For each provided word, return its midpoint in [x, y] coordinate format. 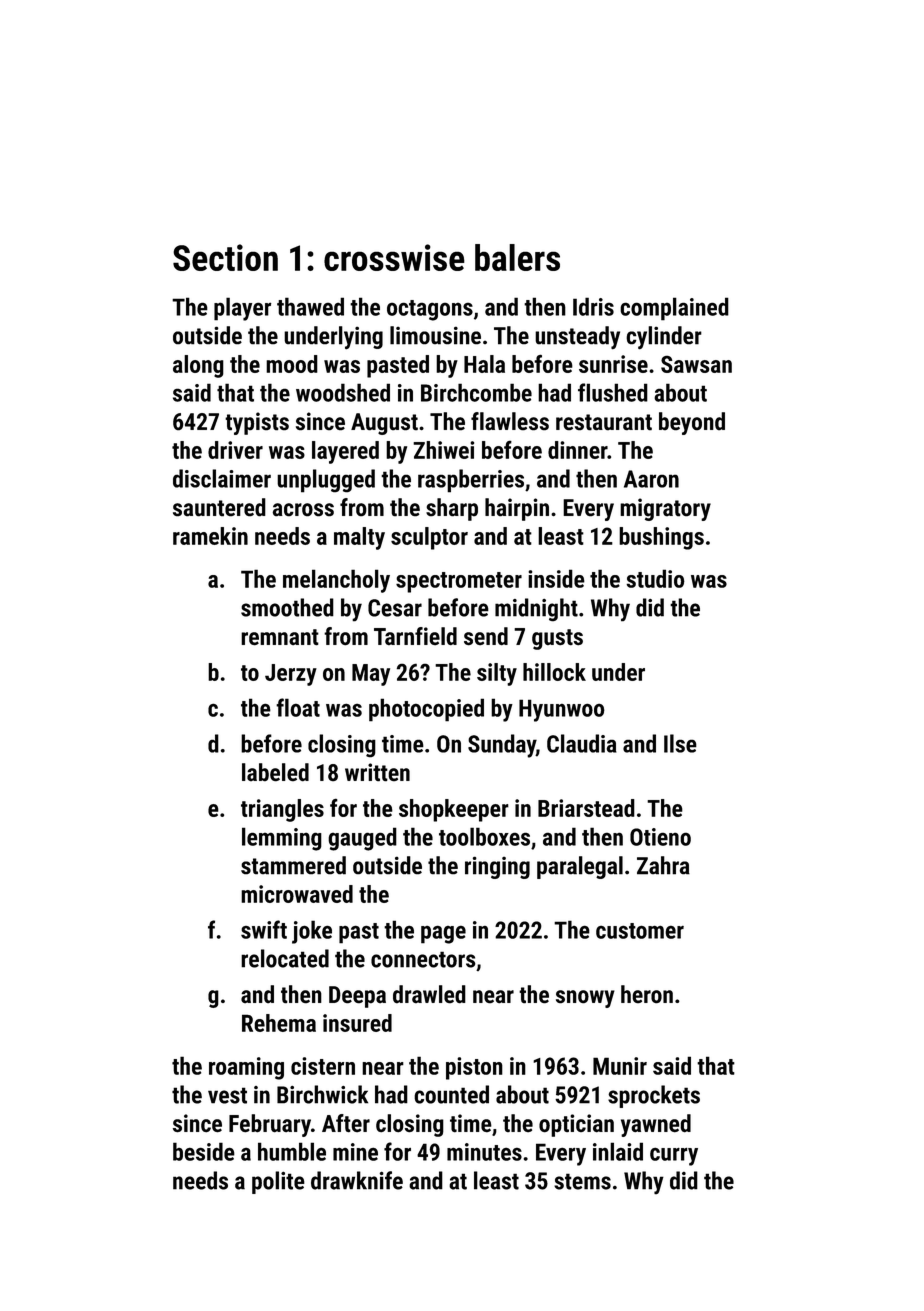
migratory [665, 509]
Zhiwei [443, 450]
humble [292, 1151]
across [303, 510]
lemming [282, 839]
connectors [423, 959]
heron [647, 994]
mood [292, 364]
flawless [510, 421]
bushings [661, 538]
